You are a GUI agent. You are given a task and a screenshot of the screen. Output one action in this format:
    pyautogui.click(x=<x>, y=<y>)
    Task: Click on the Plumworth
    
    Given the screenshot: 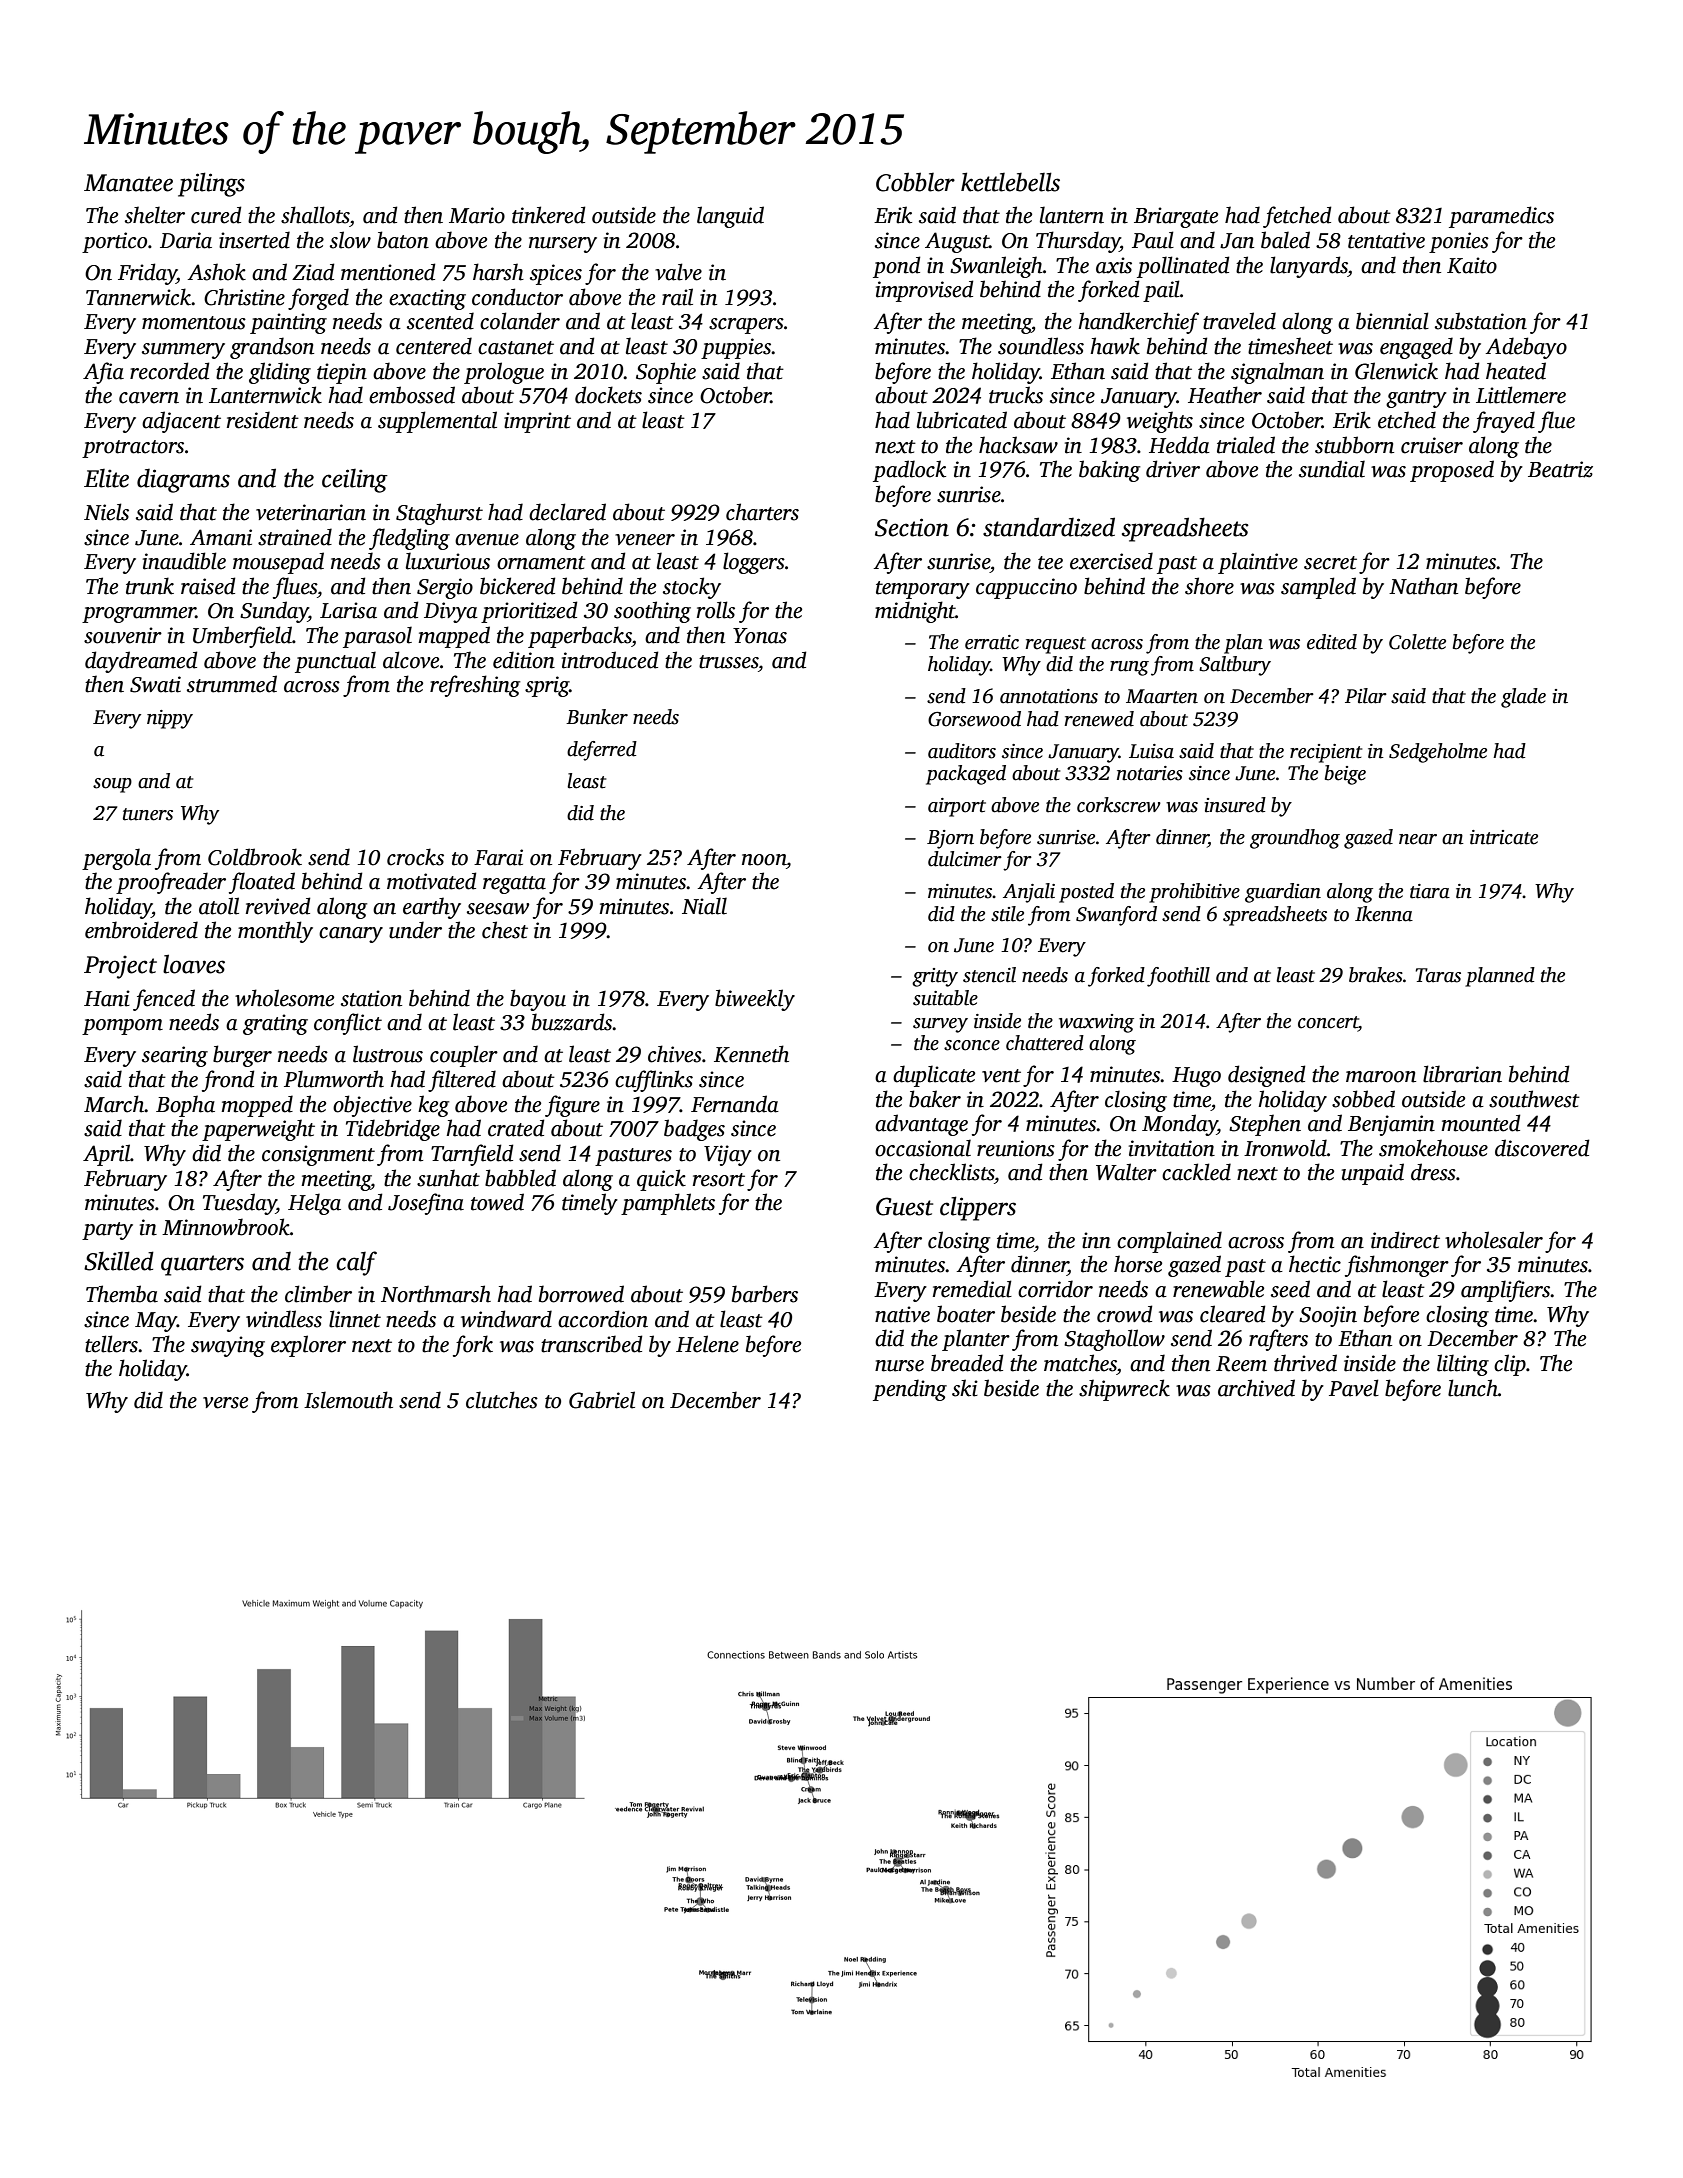 What is the action you would take?
    pyautogui.click(x=334, y=1079)
